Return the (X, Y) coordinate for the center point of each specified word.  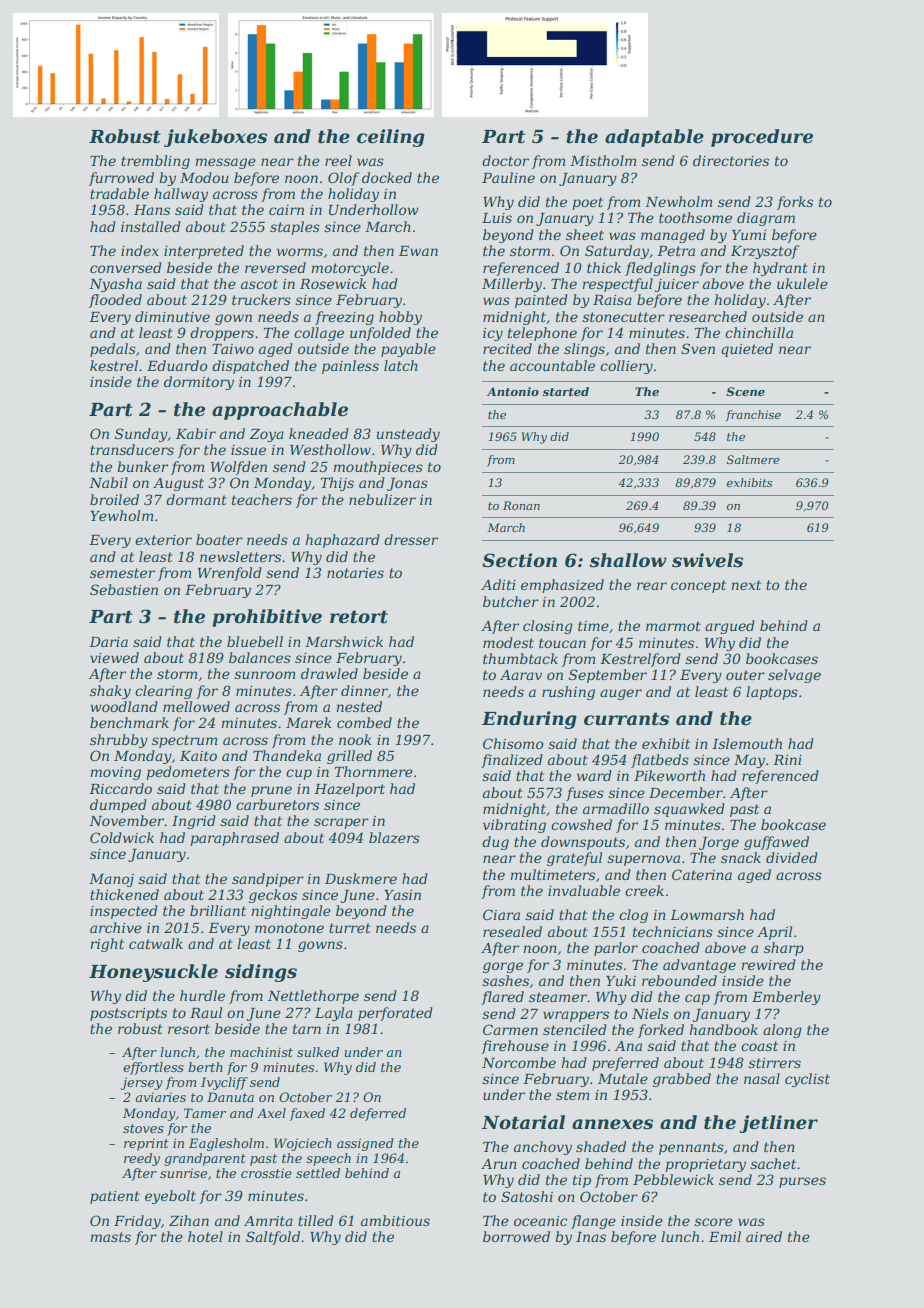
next (746, 585)
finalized (512, 761)
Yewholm (122, 515)
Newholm (679, 201)
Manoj (111, 880)
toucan (562, 643)
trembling (155, 162)
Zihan (189, 1220)
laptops (772, 693)
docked (387, 177)
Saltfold (273, 1238)
